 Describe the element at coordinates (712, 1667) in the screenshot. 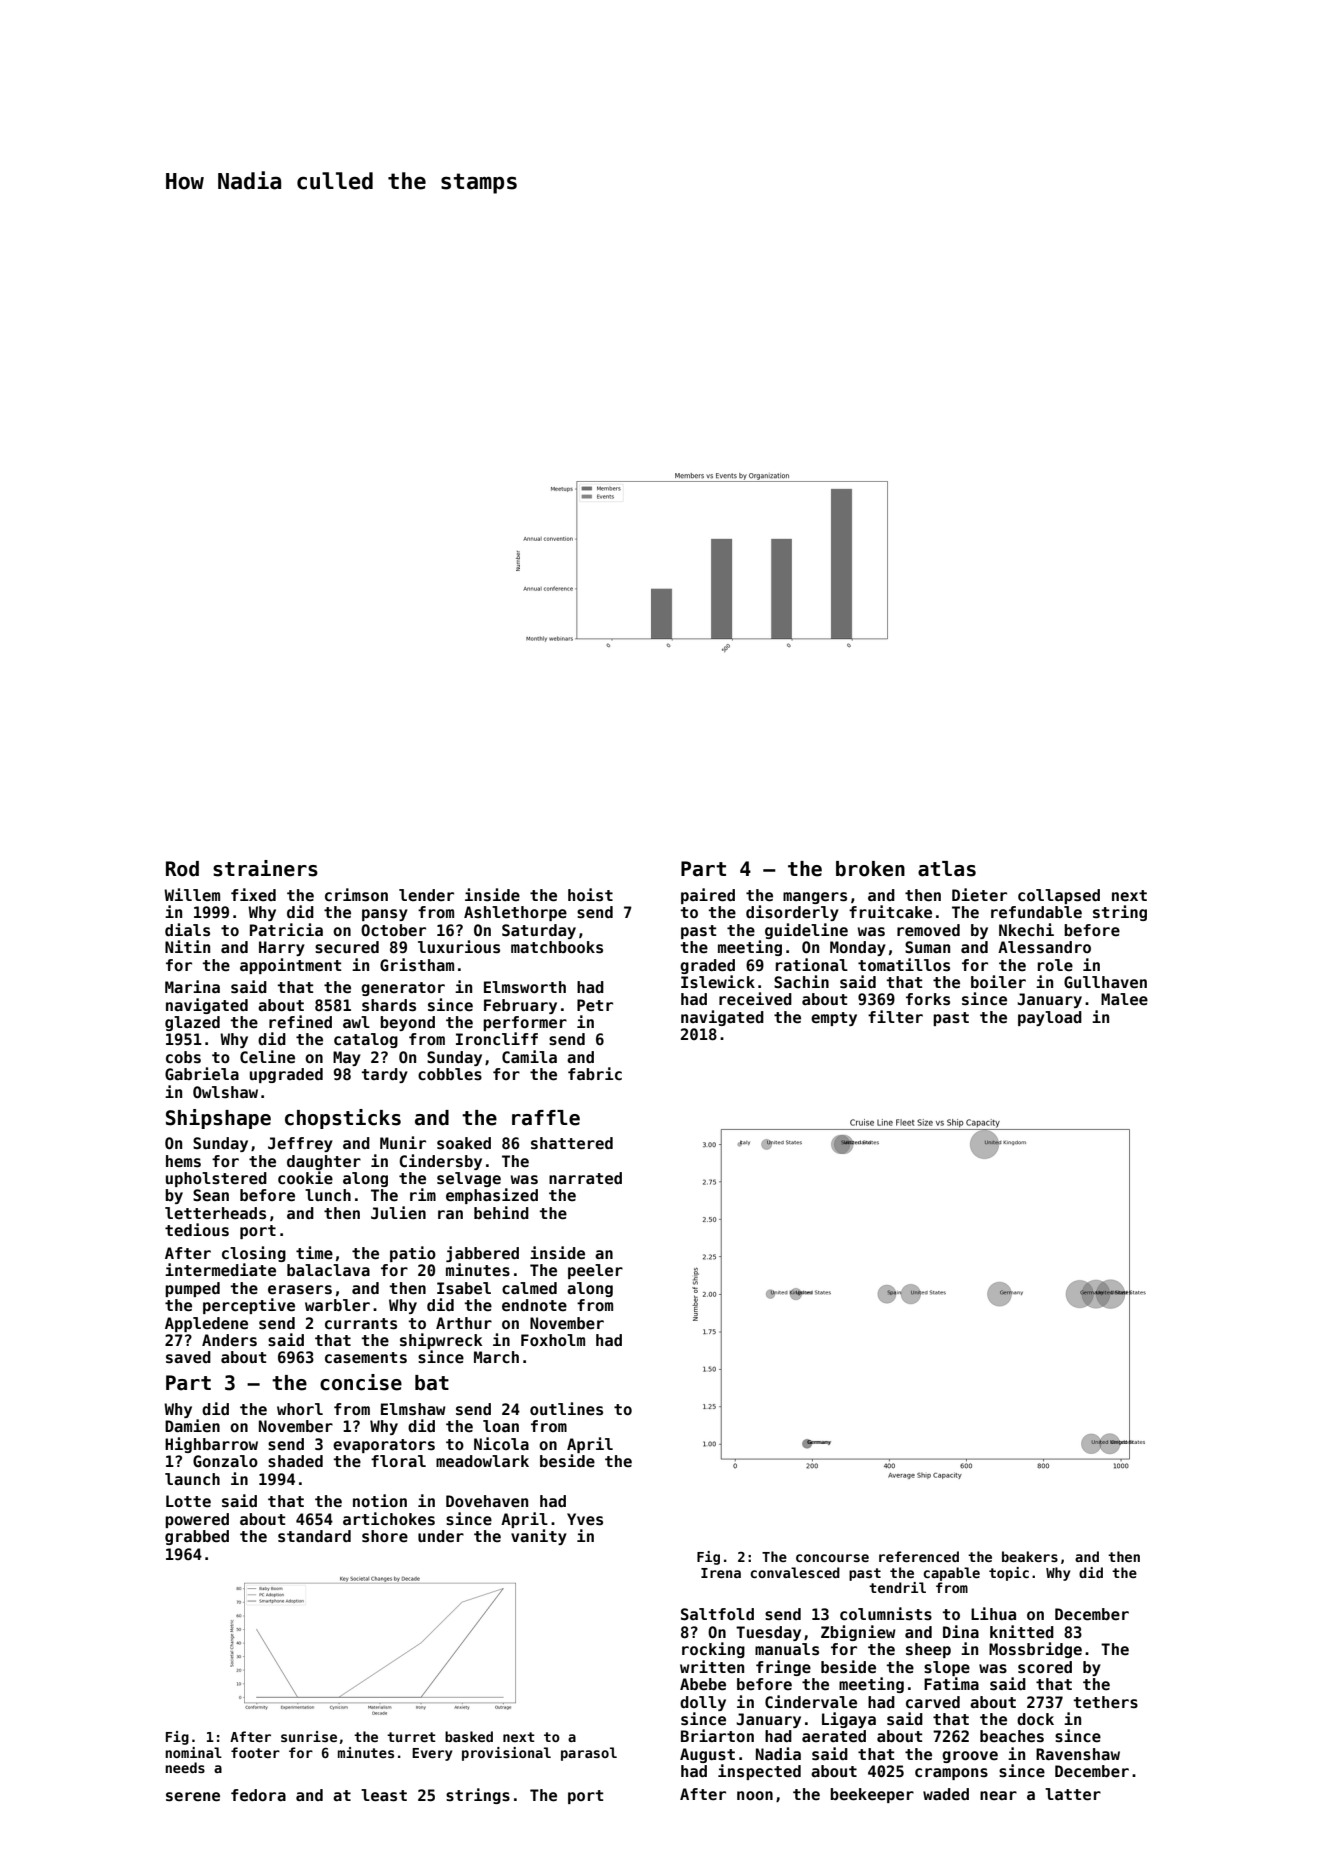

I see `written` at that location.
